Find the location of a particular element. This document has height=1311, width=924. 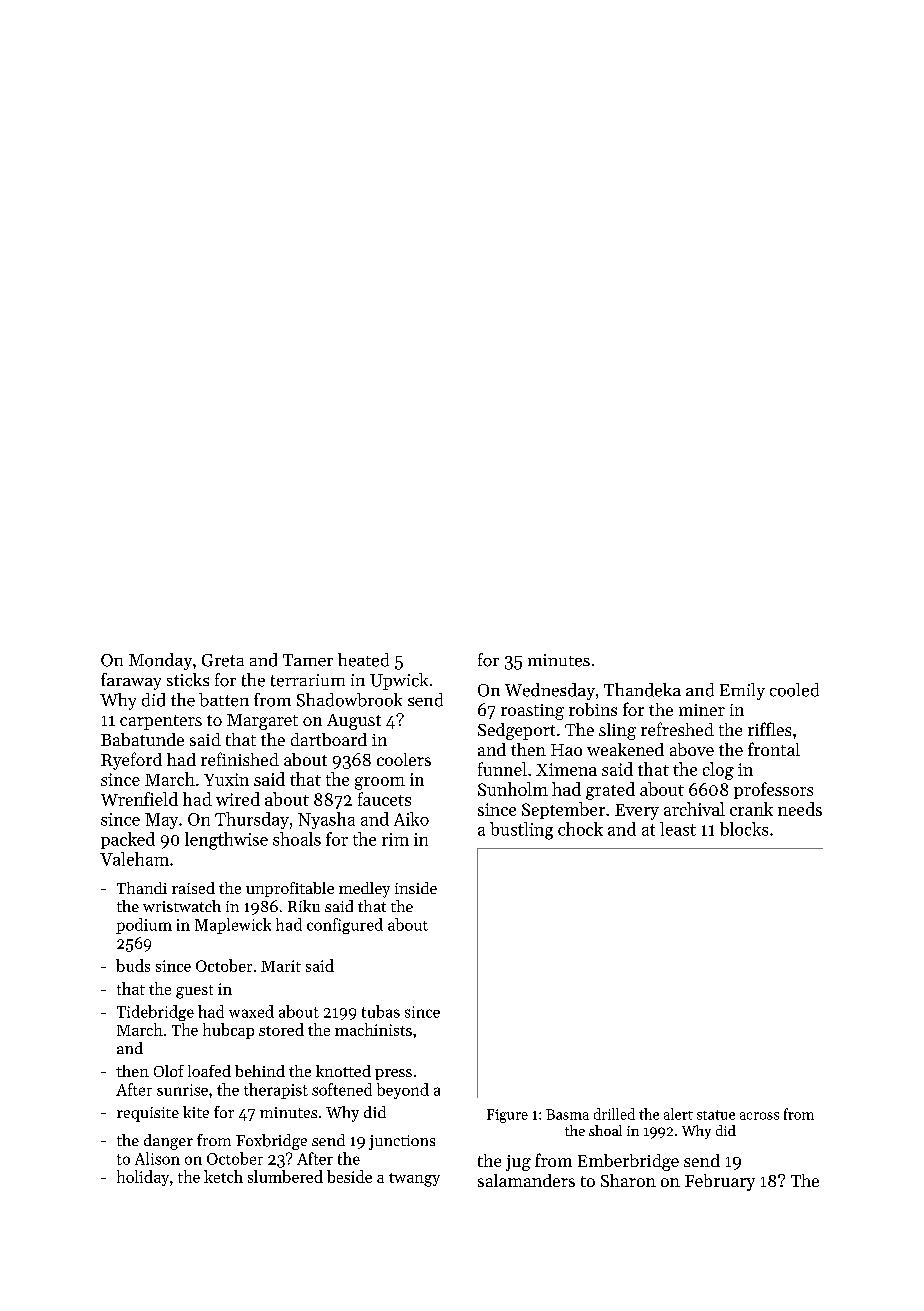

May is located at coordinates (161, 821).
